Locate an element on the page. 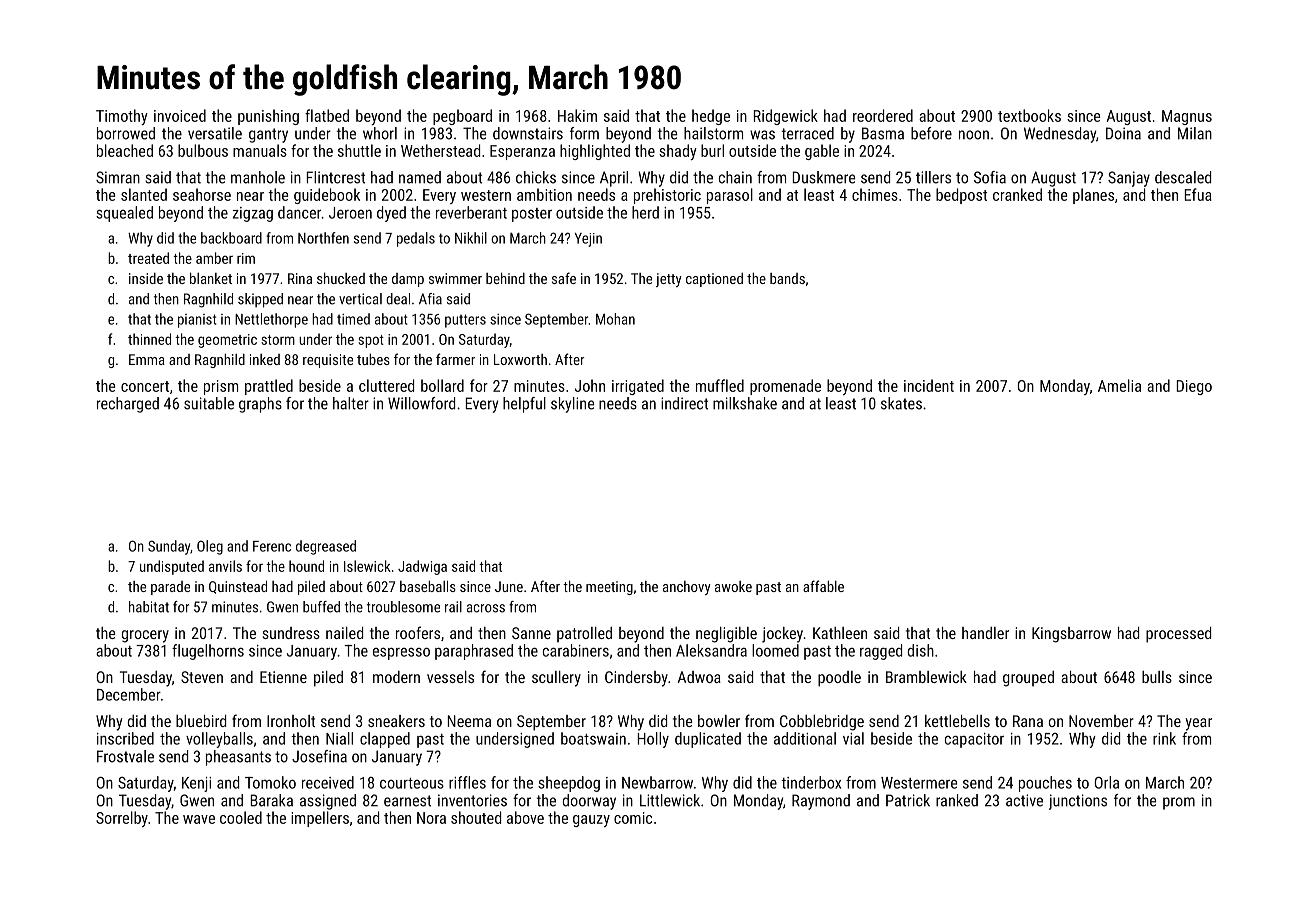 Image resolution: width=1308 pixels, height=924 pixels. boatswain is located at coordinates (593, 738).
